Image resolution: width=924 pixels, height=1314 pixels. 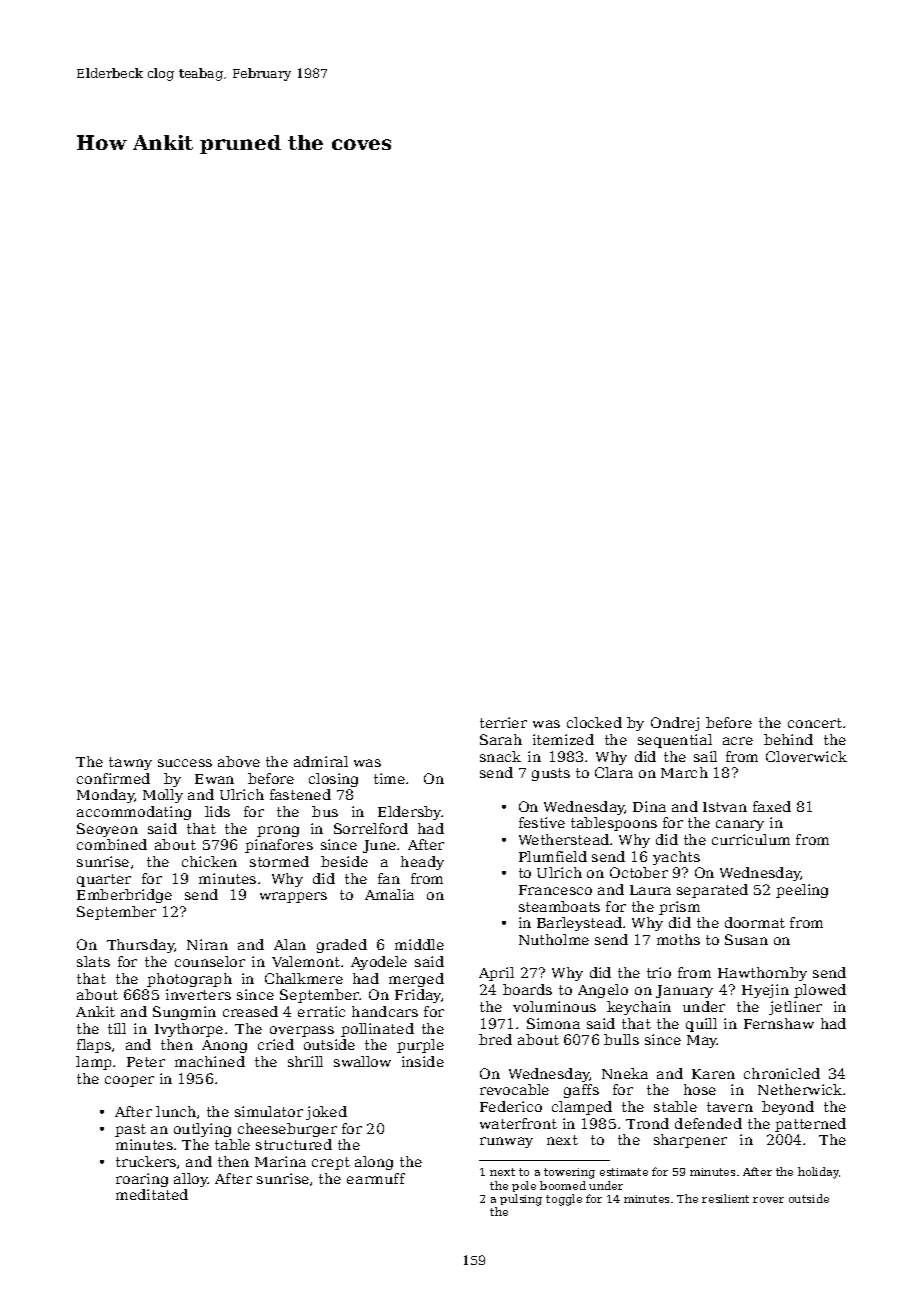 I want to click on March, so click(x=684, y=772).
